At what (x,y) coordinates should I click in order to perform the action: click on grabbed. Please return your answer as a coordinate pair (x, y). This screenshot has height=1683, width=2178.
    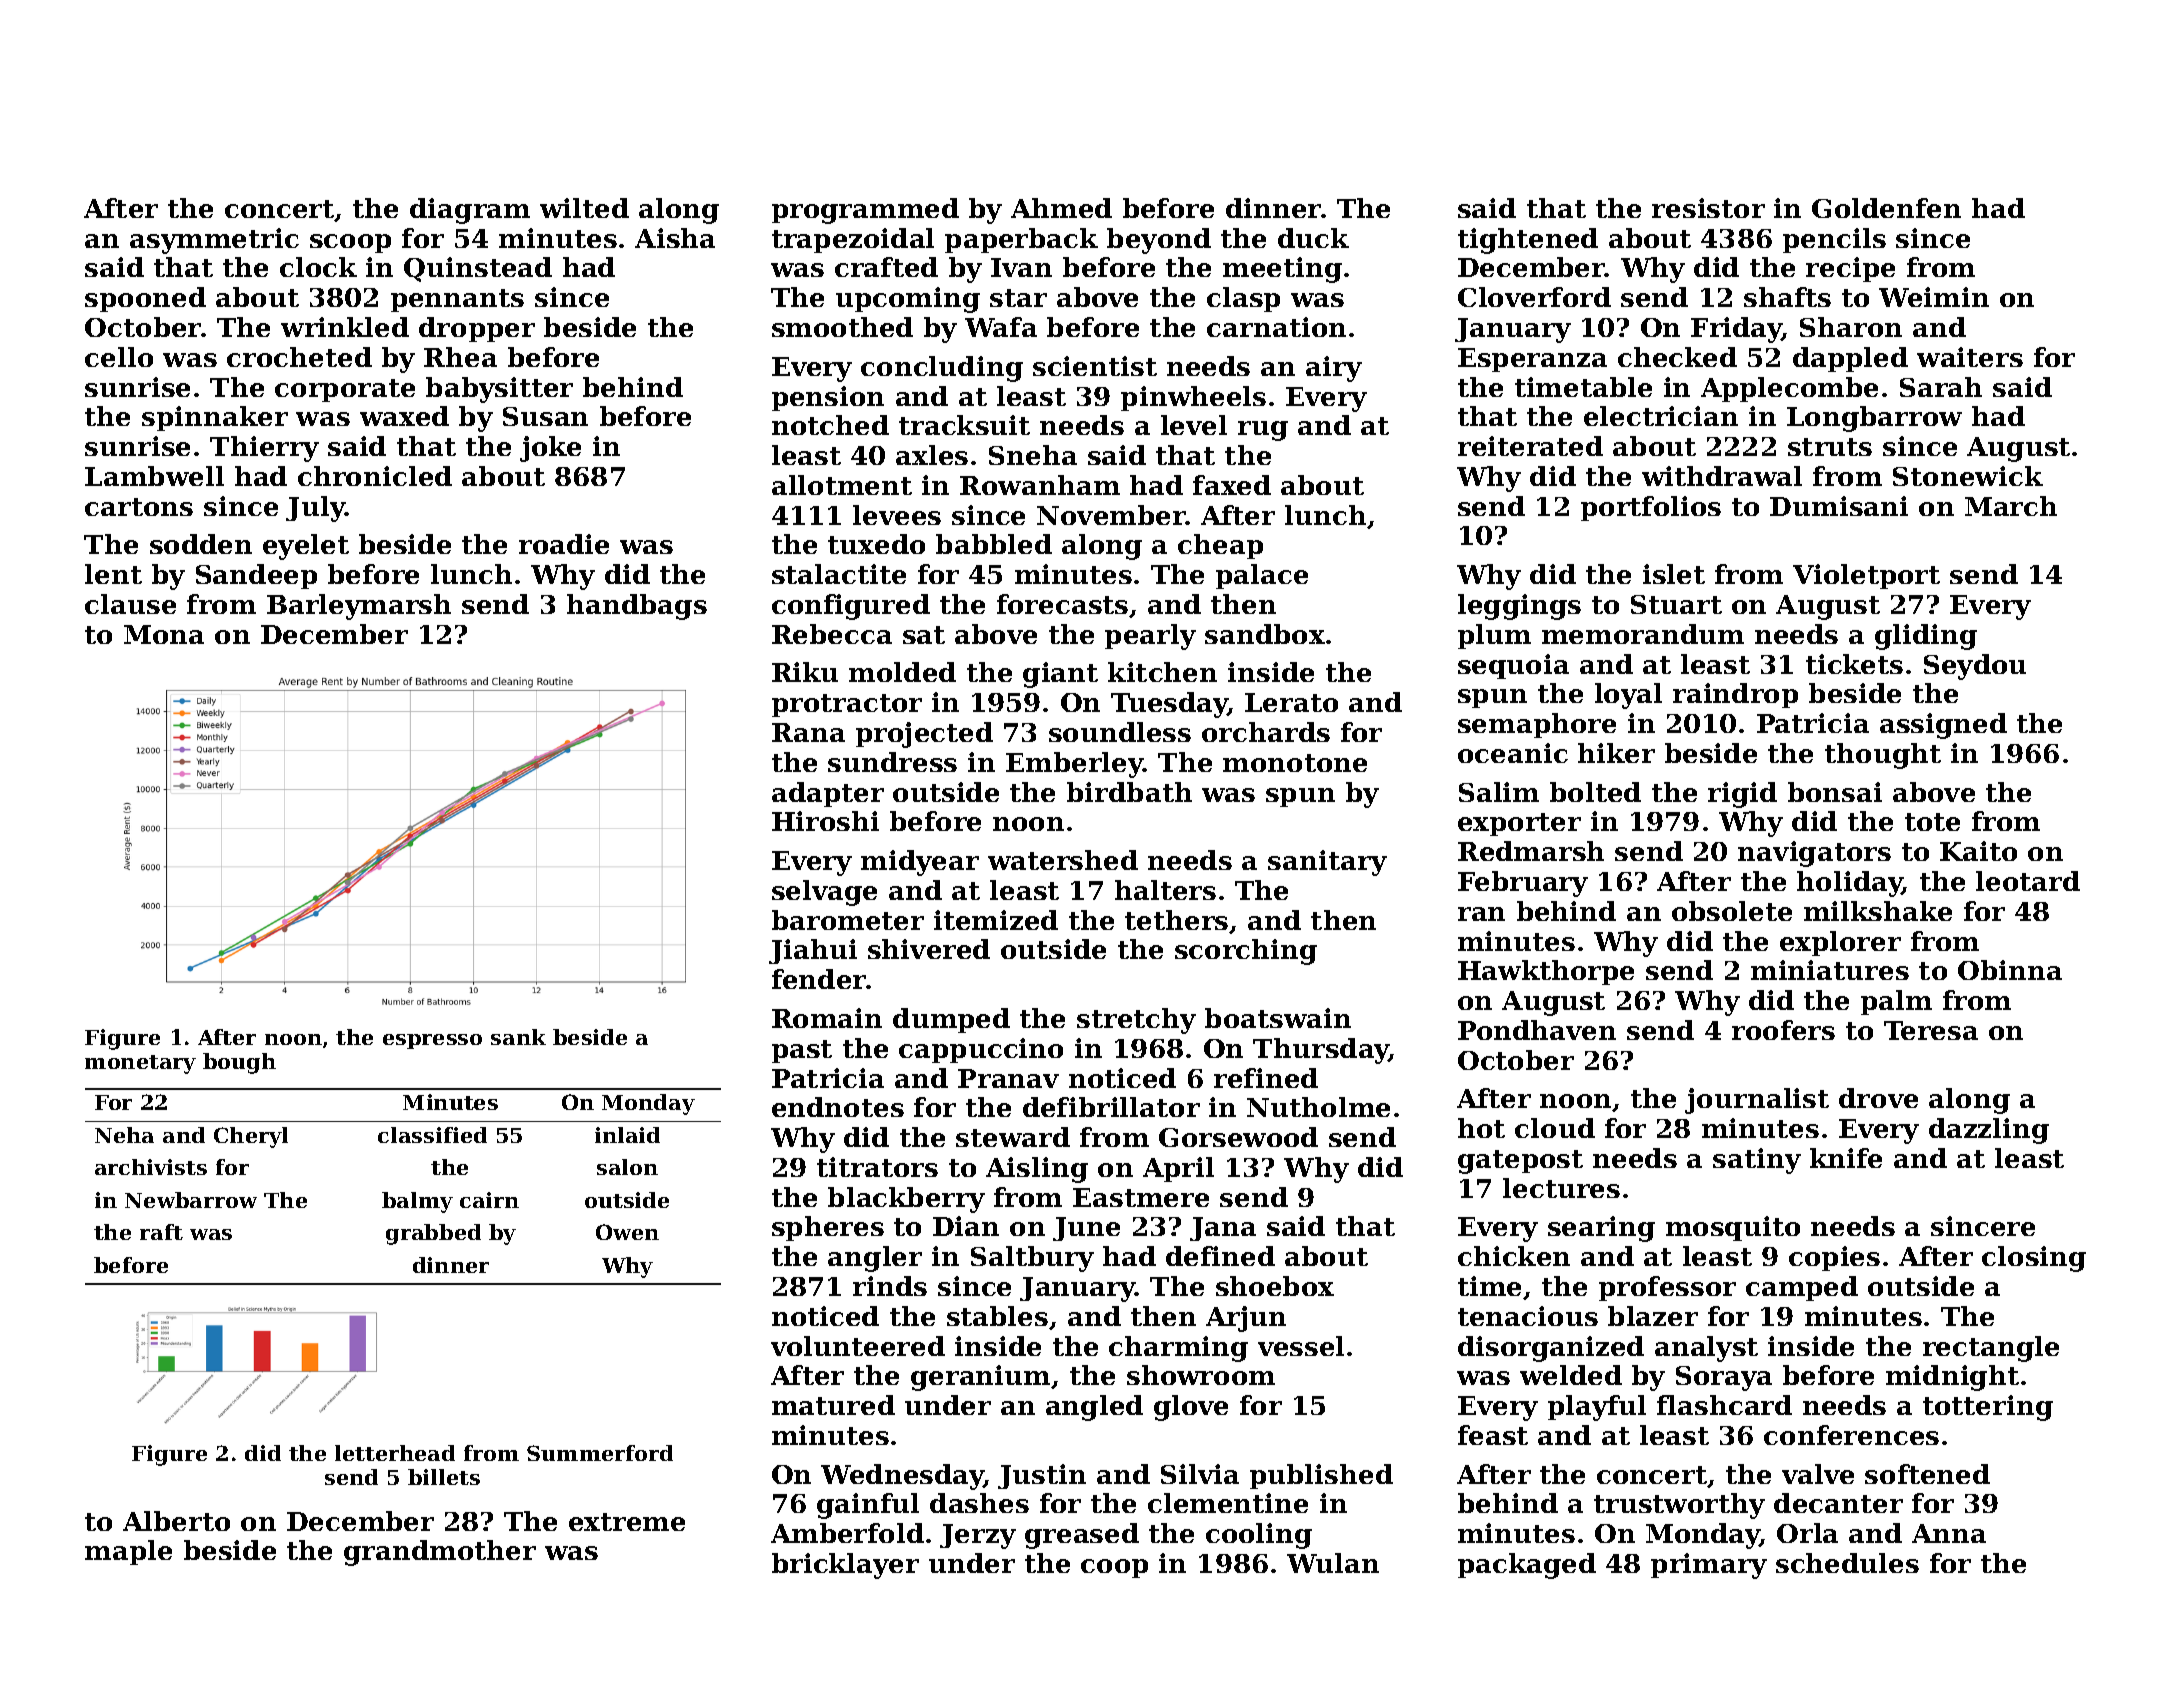
    Looking at the image, I should click on (433, 1234).
